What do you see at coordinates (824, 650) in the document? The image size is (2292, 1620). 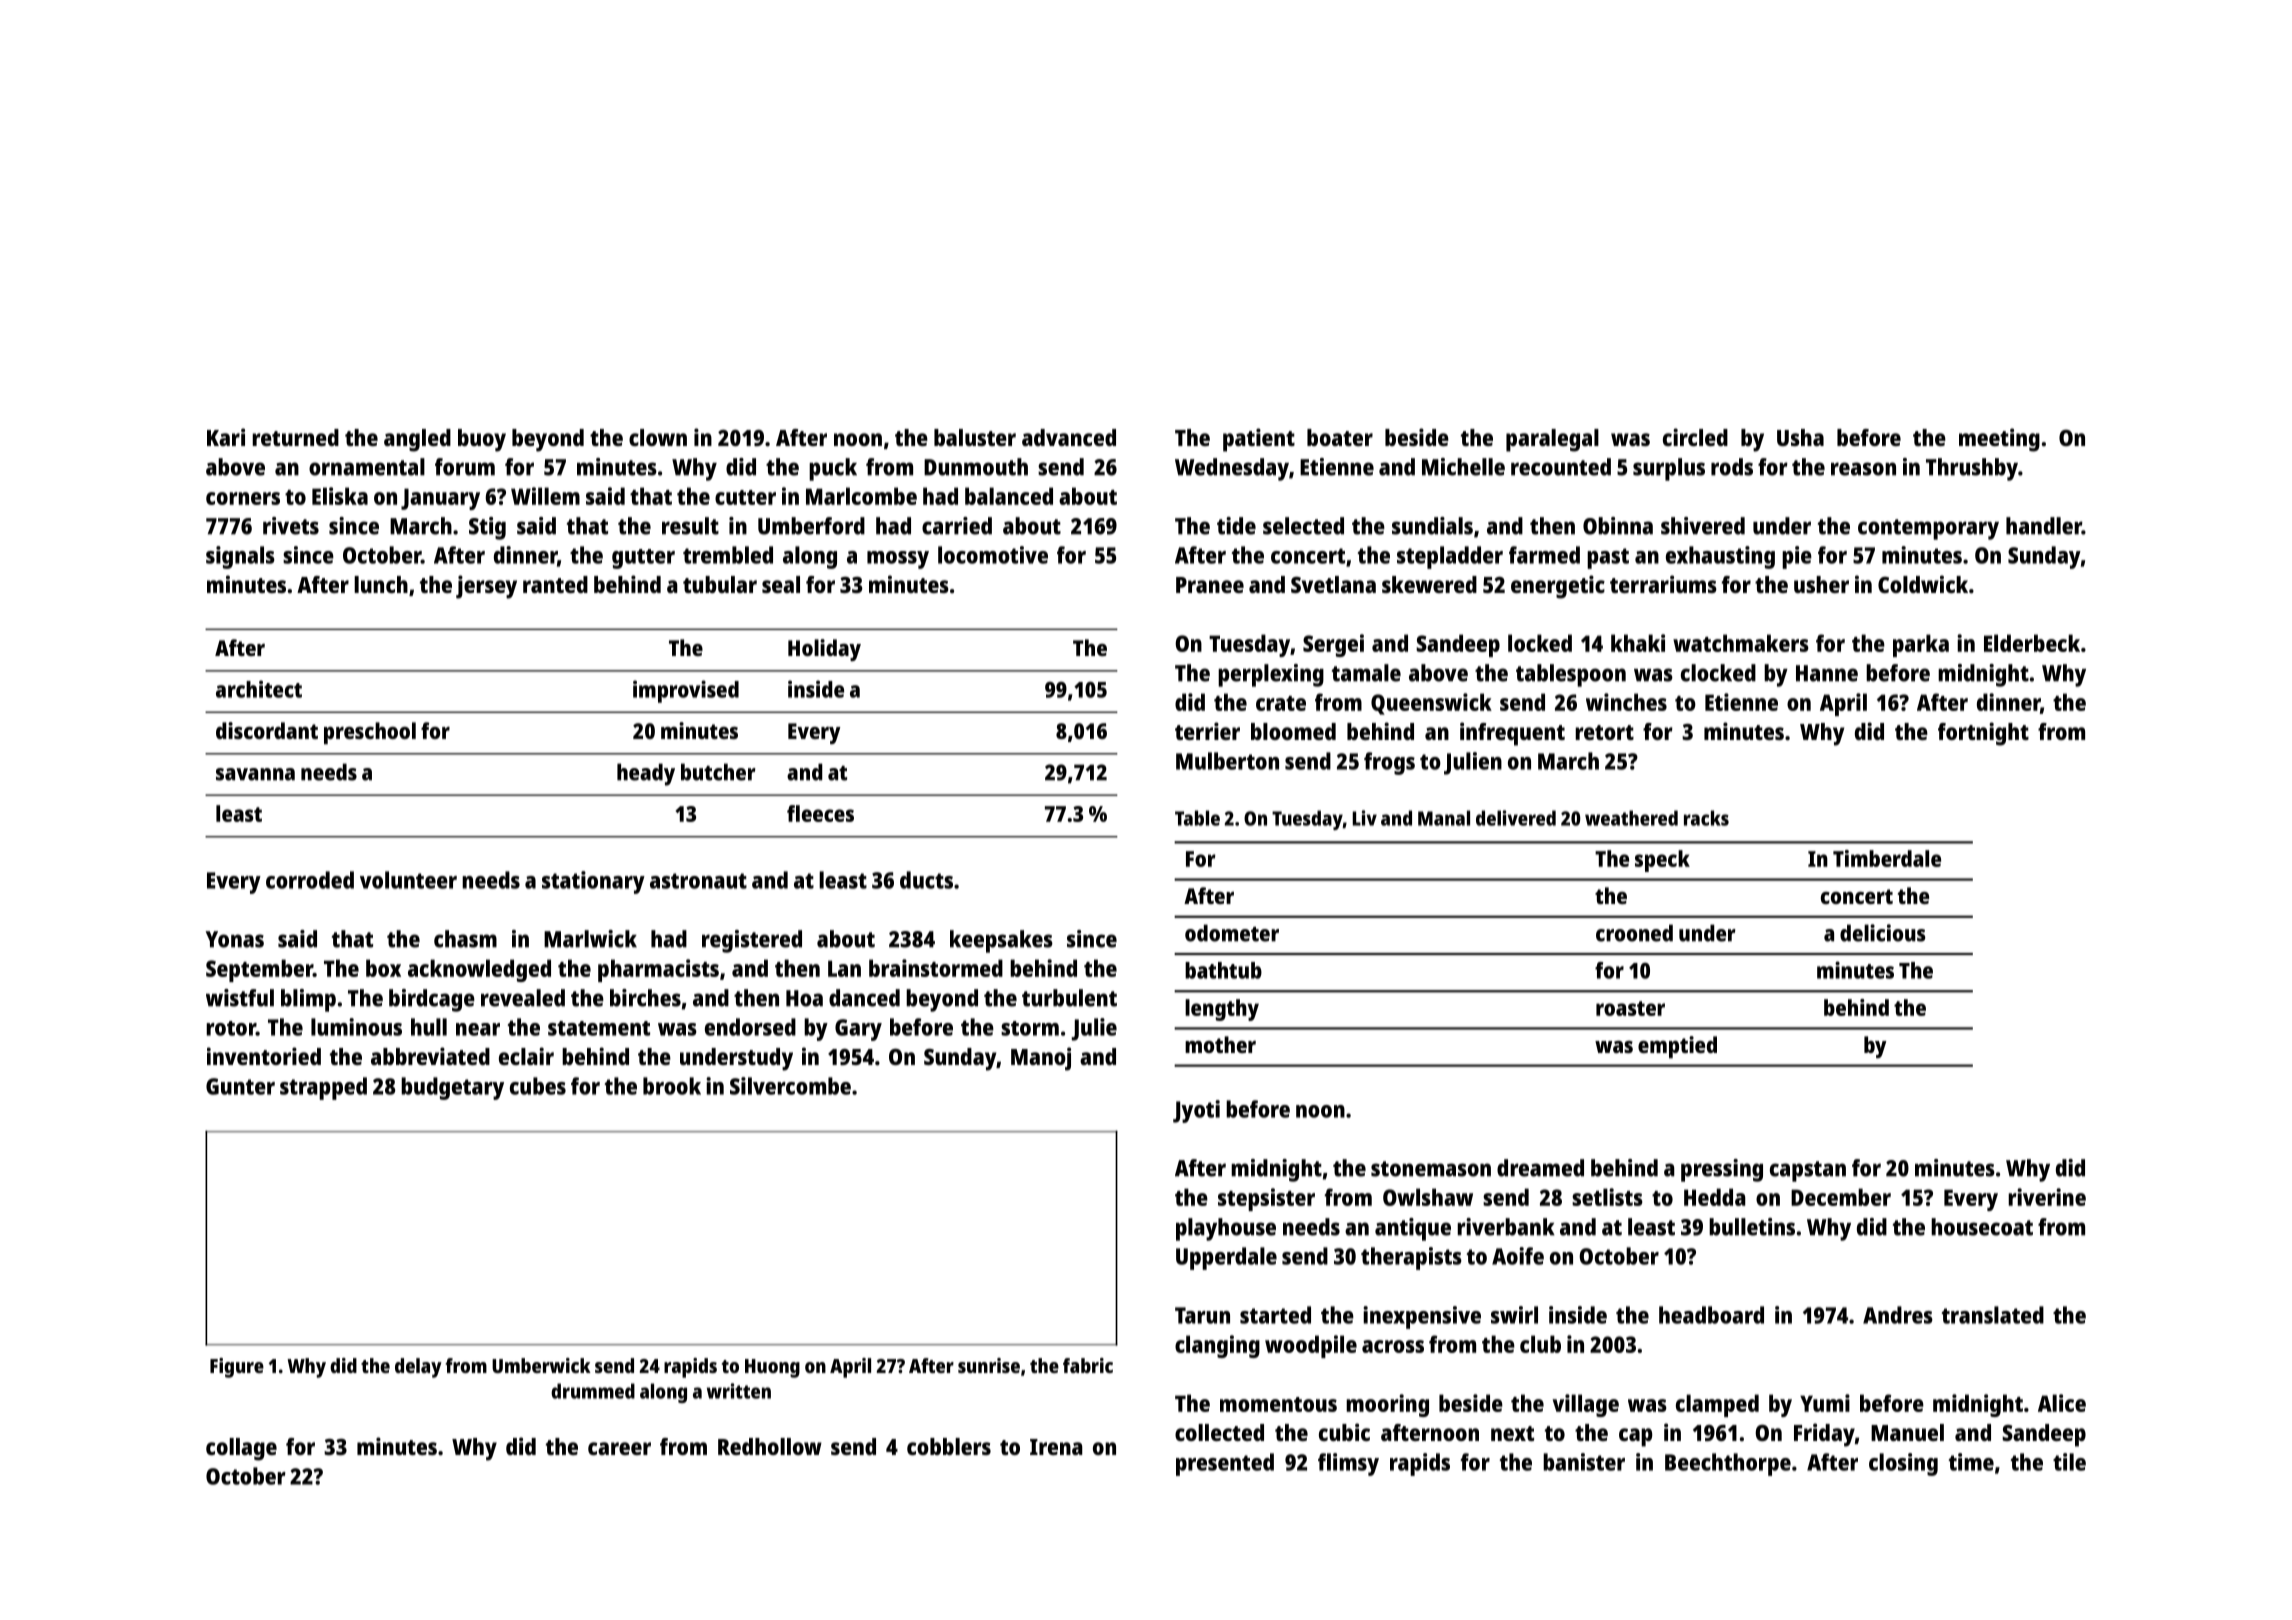 I see `Holiday` at bounding box center [824, 650].
